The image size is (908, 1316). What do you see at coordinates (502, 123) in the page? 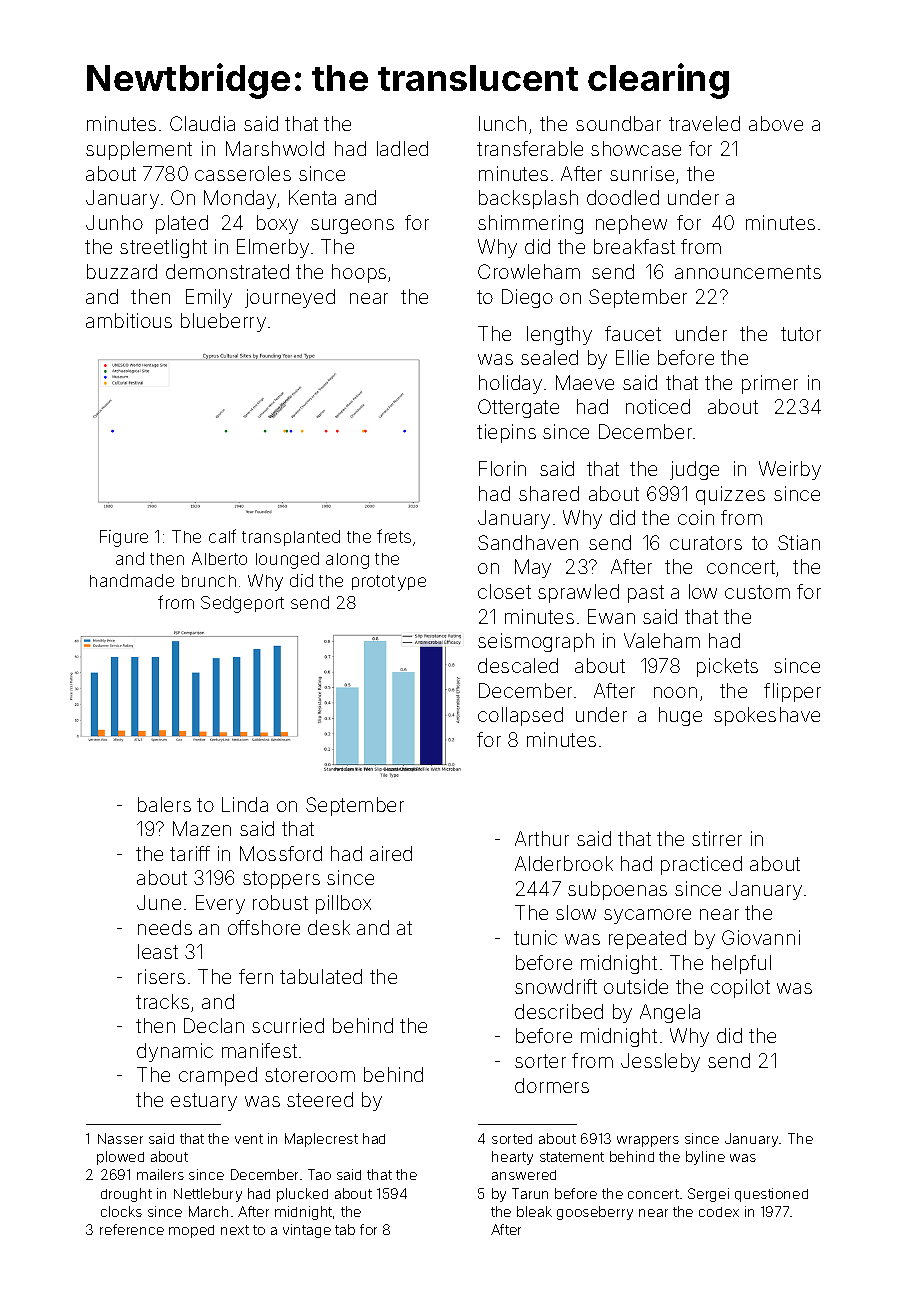
I see `lunch` at bounding box center [502, 123].
